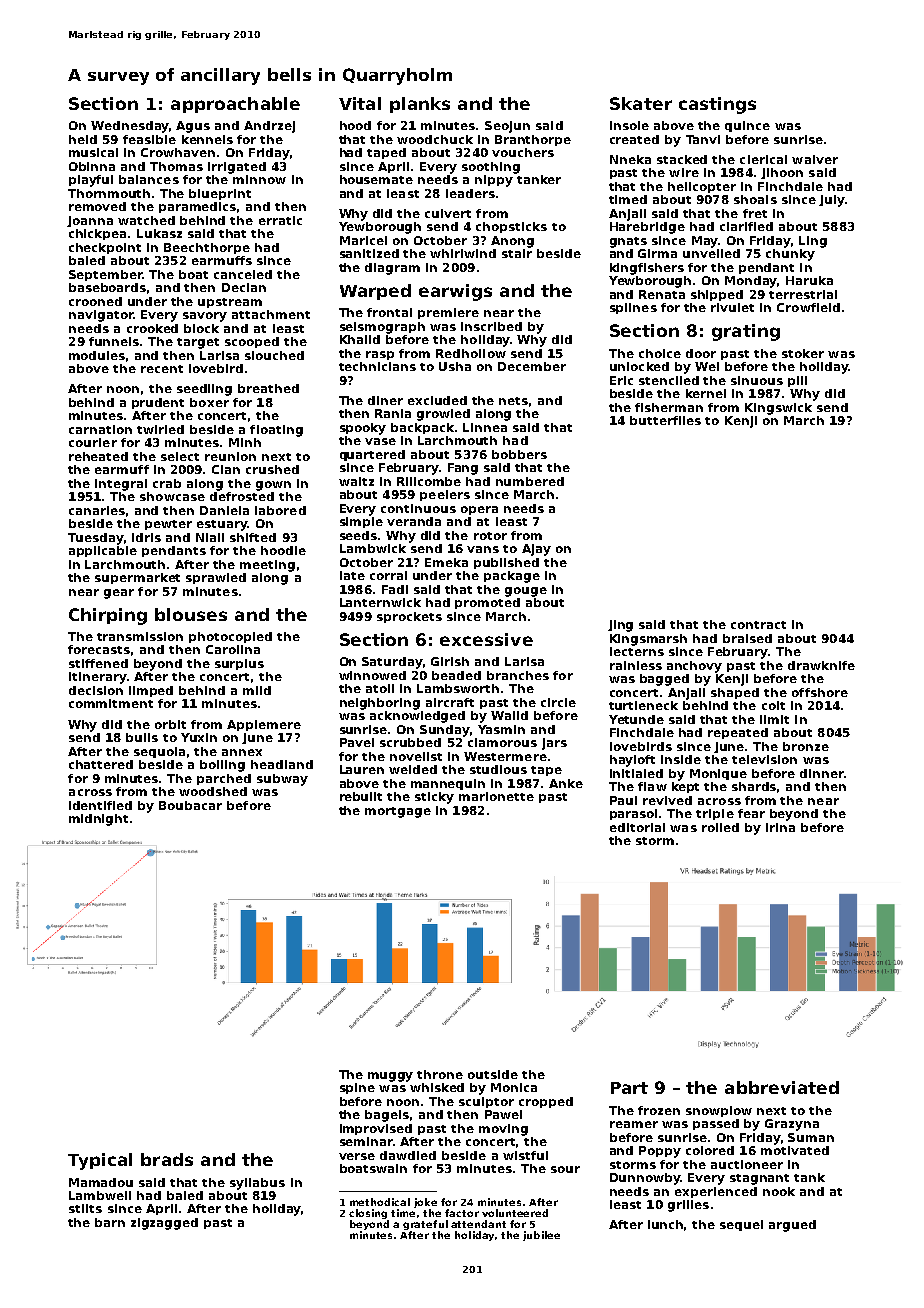 The height and width of the screenshot is (1308, 924). What do you see at coordinates (376, 179) in the screenshot?
I see `housemate` at bounding box center [376, 179].
